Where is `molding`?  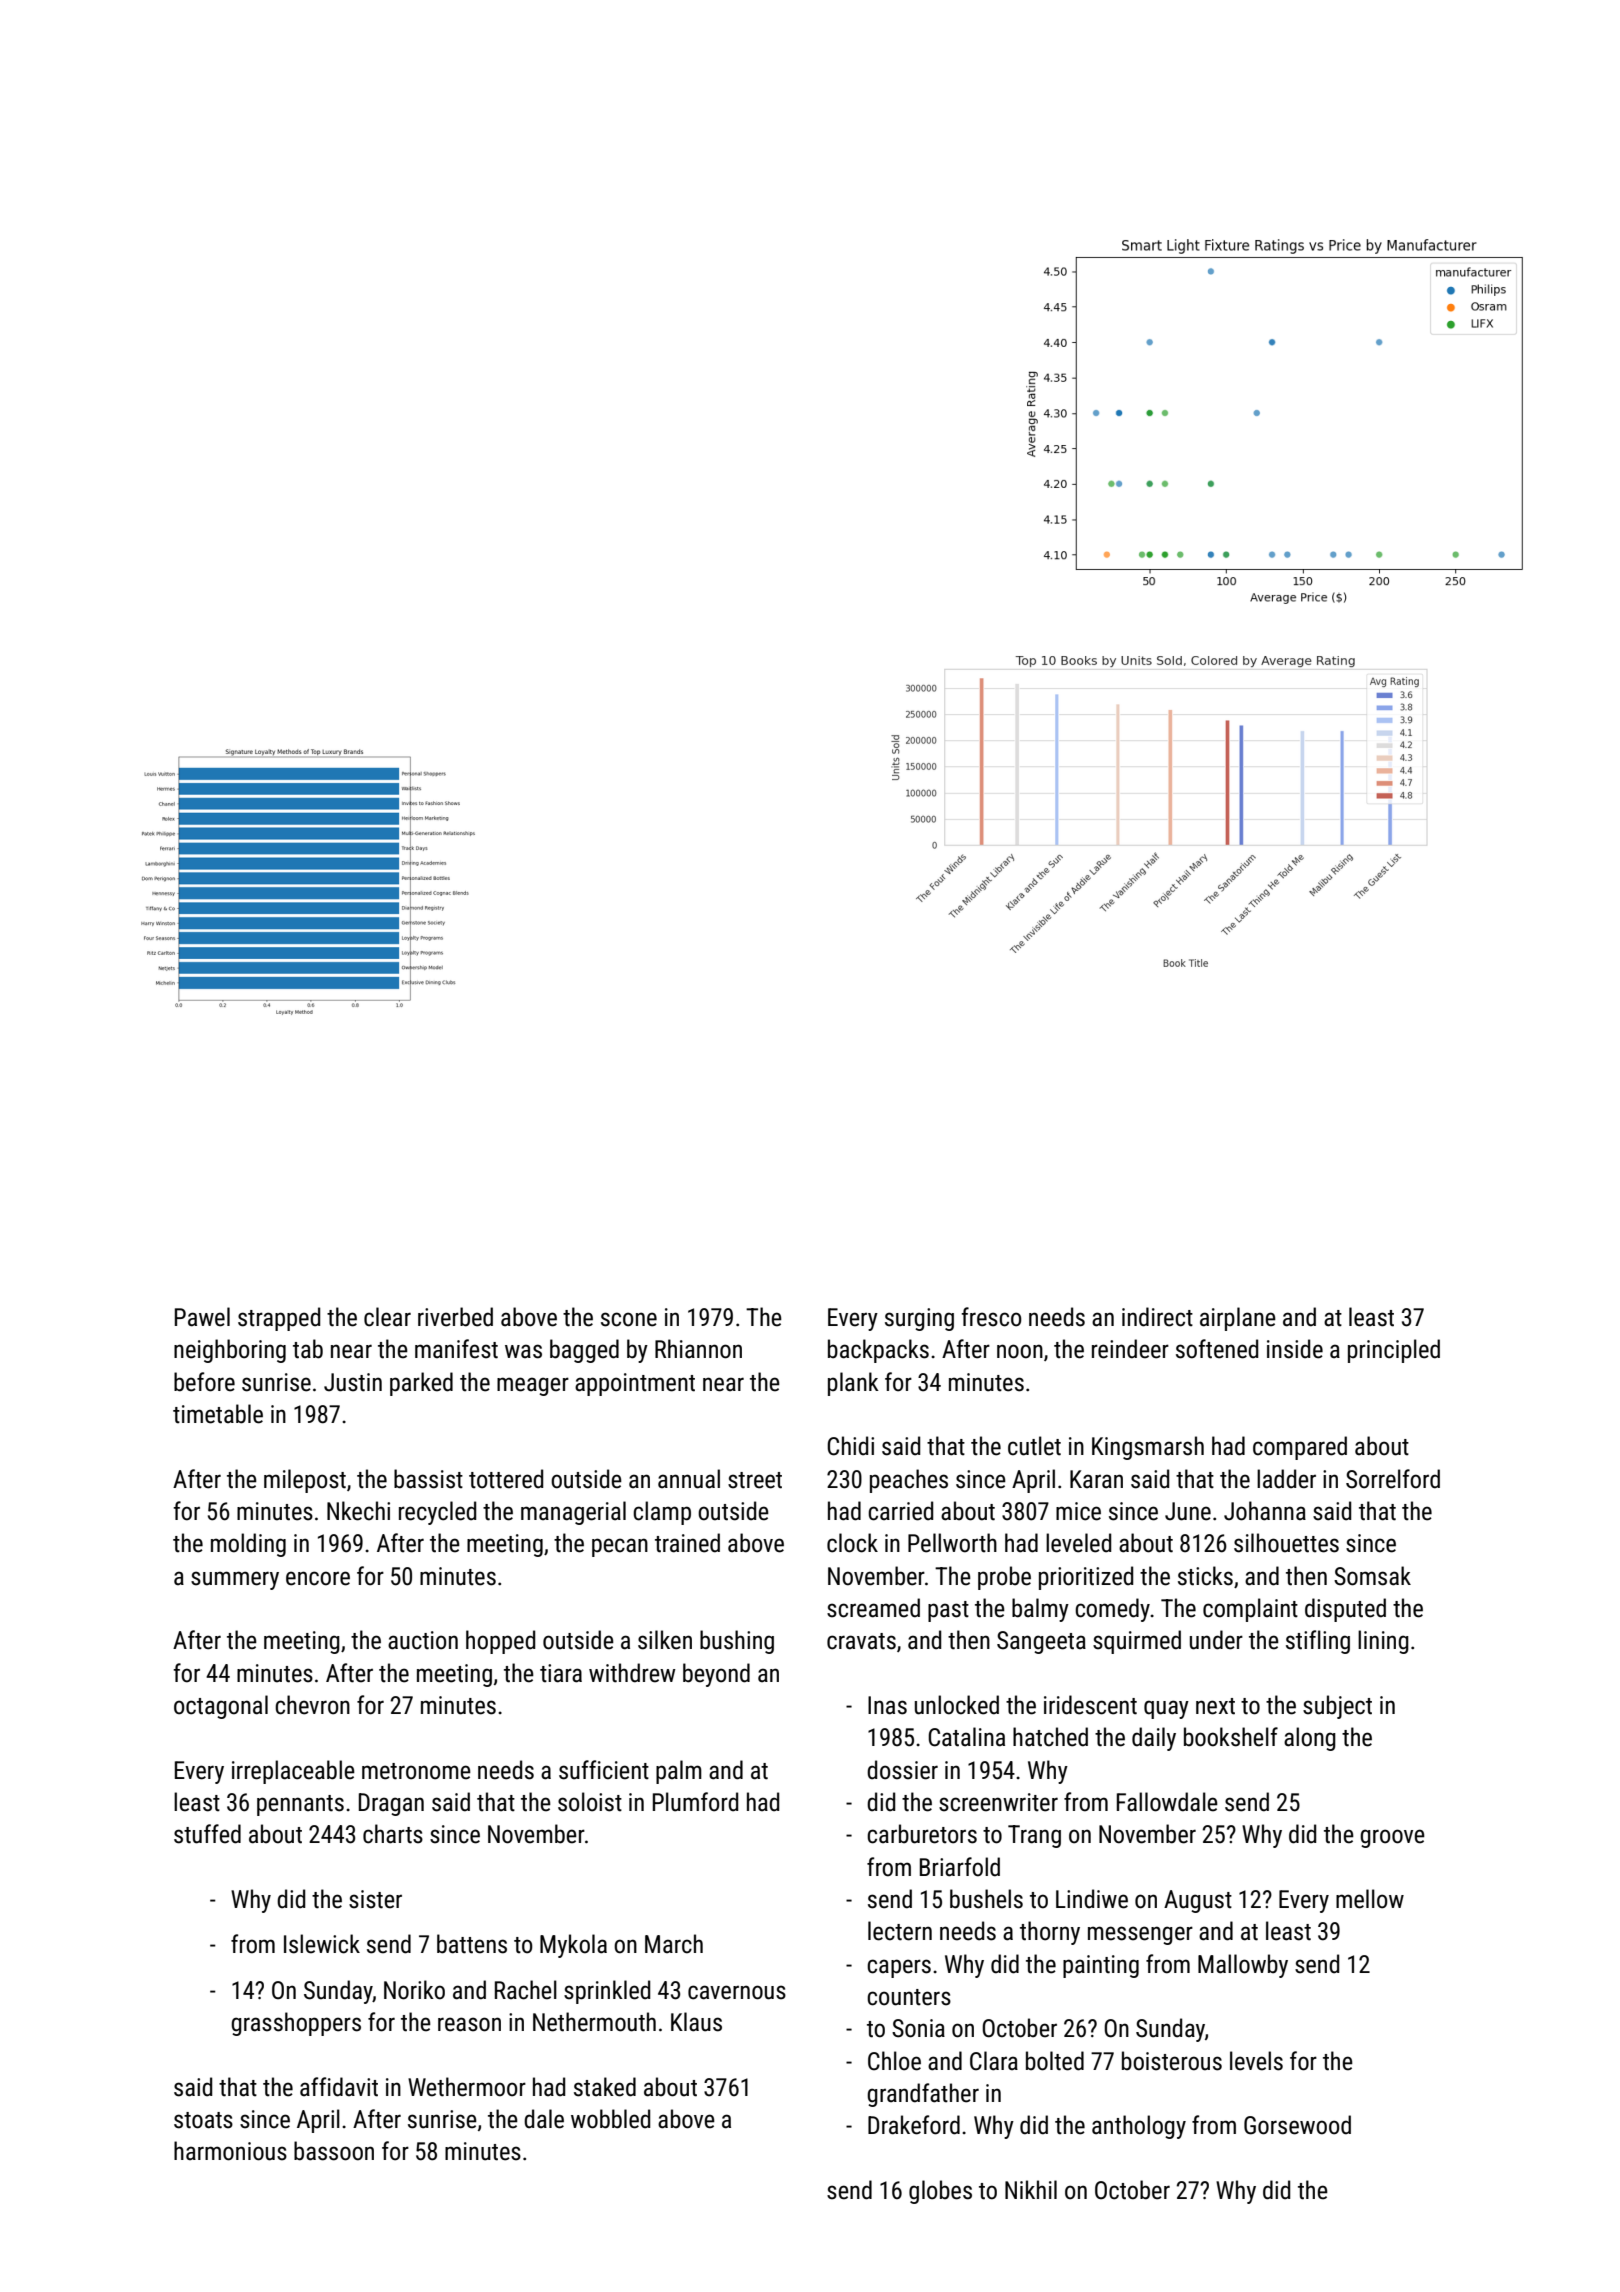
molding is located at coordinates (248, 1545).
